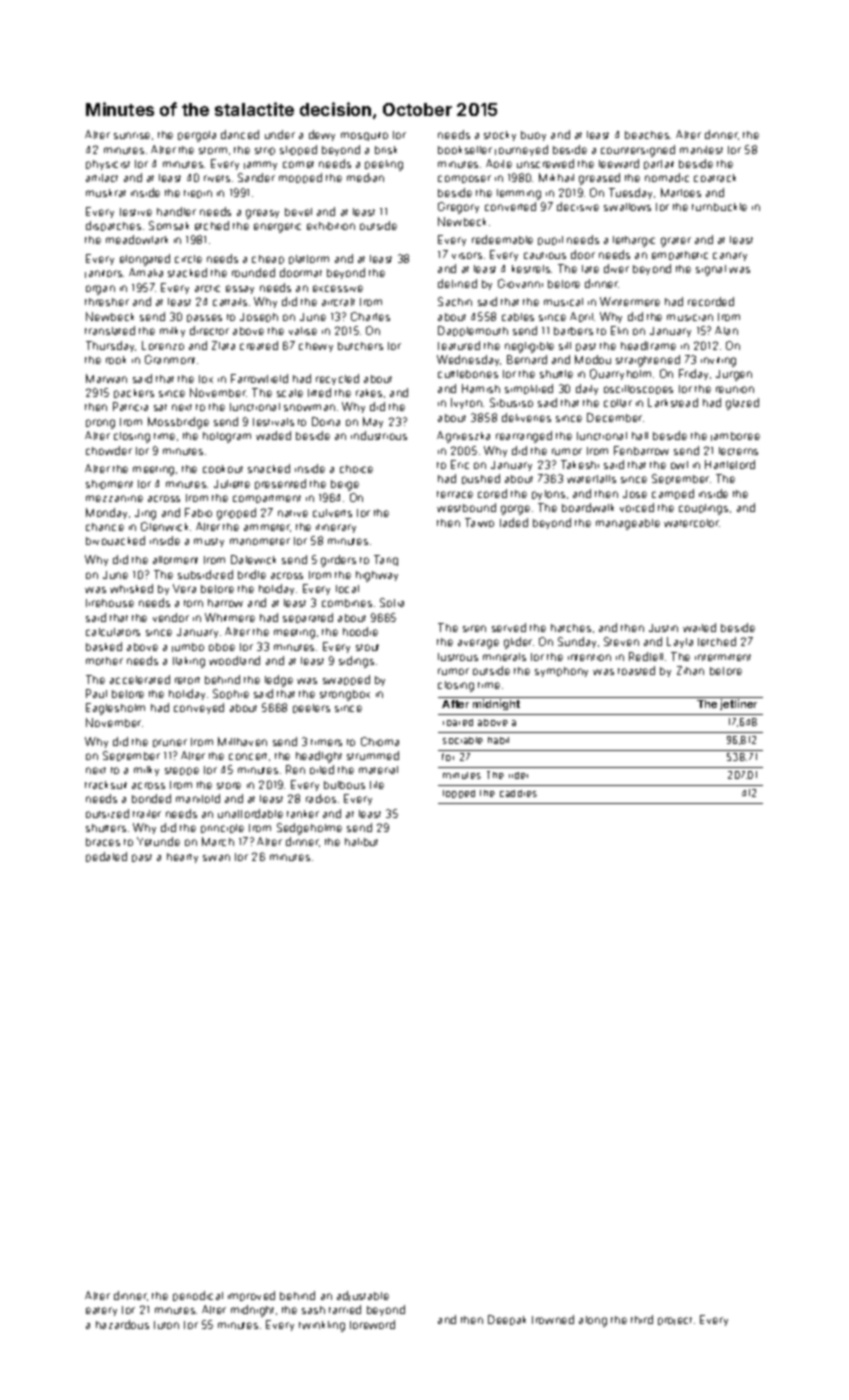 This screenshot has width=849, height=1400. What do you see at coordinates (216, 857) in the screenshot?
I see `swan` at bounding box center [216, 857].
